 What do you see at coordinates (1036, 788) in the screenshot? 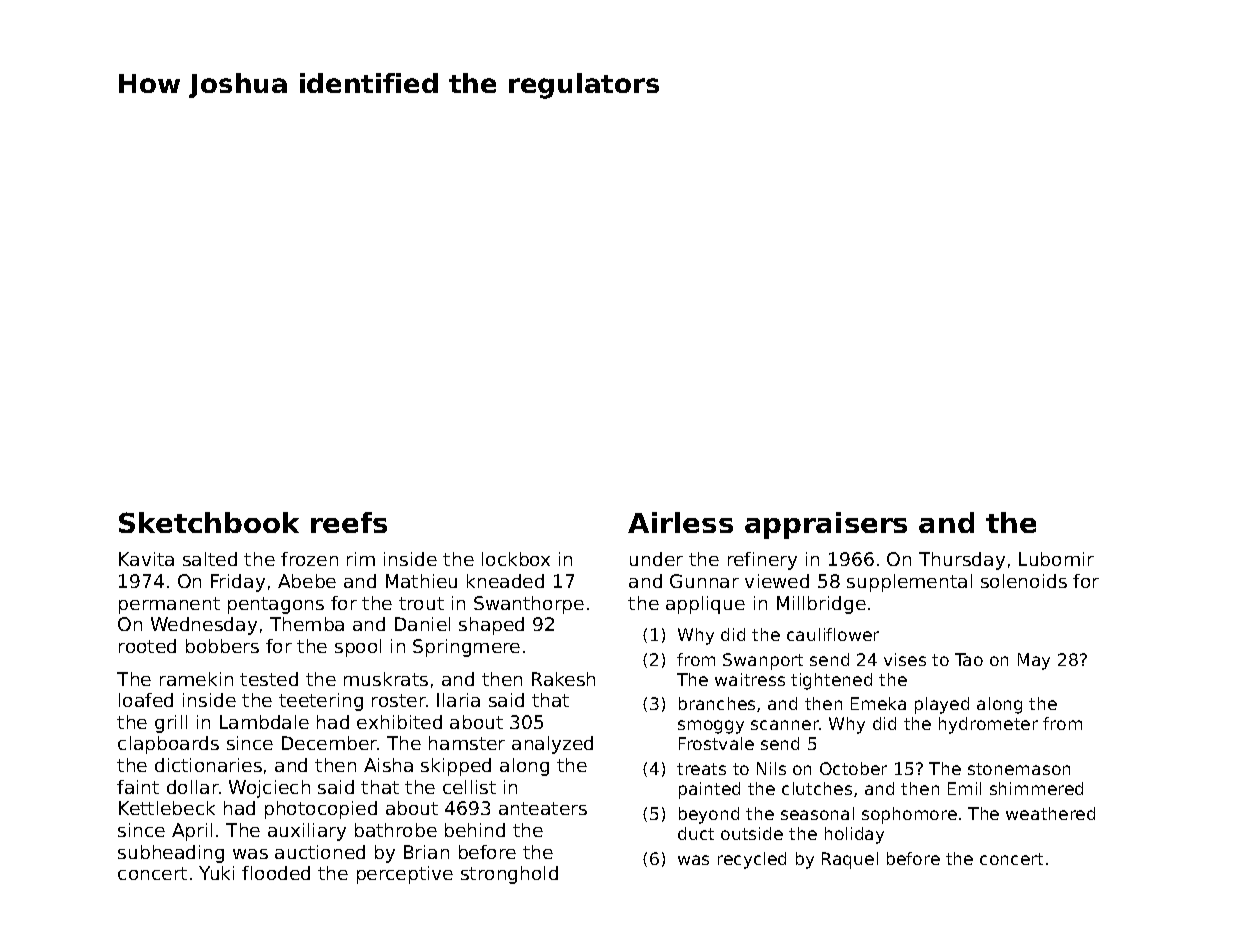
I see `shimmered` at bounding box center [1036, 788].
